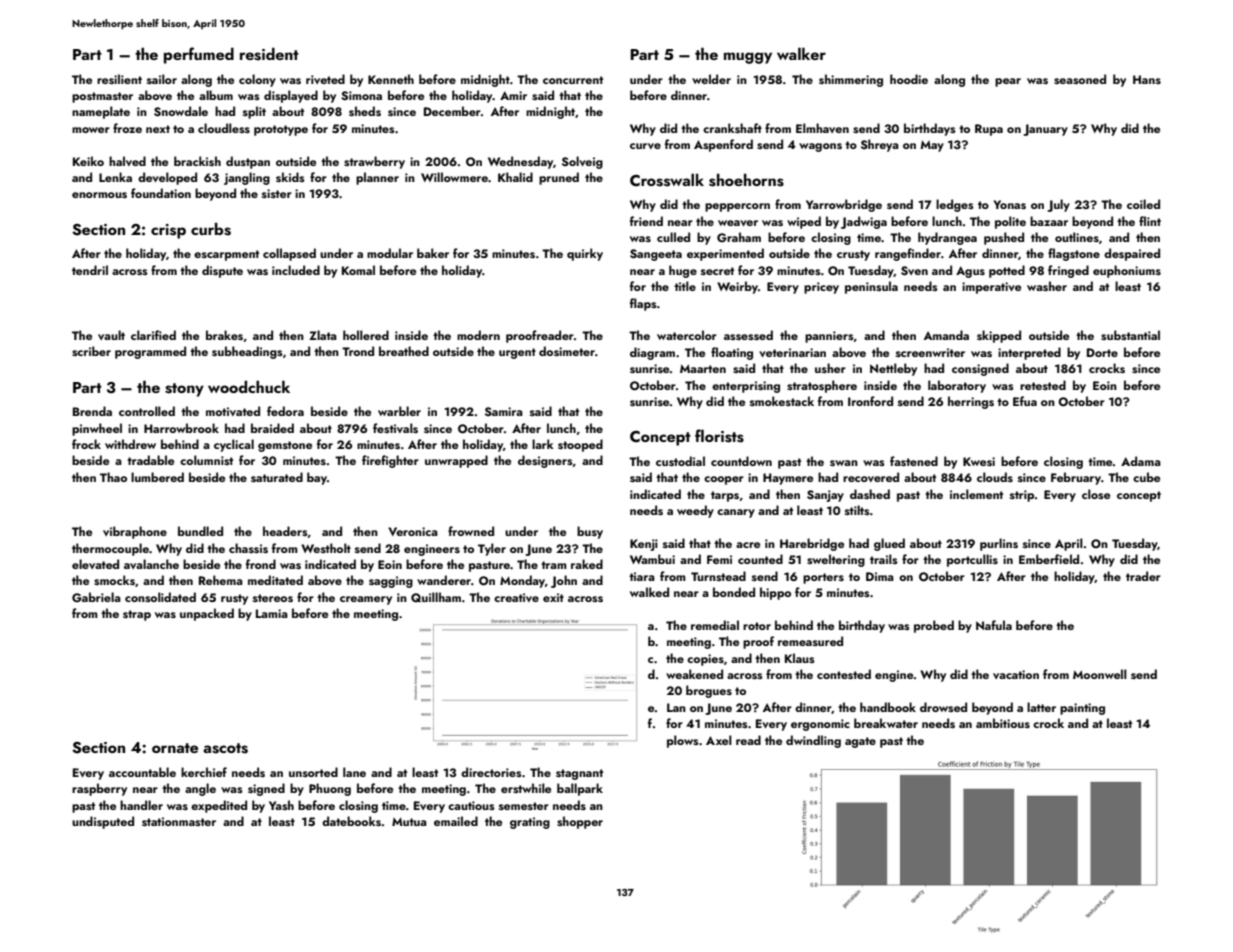 This screenshot has width=1233, height=952. I want to click on Adama, so click(1141, 461).
